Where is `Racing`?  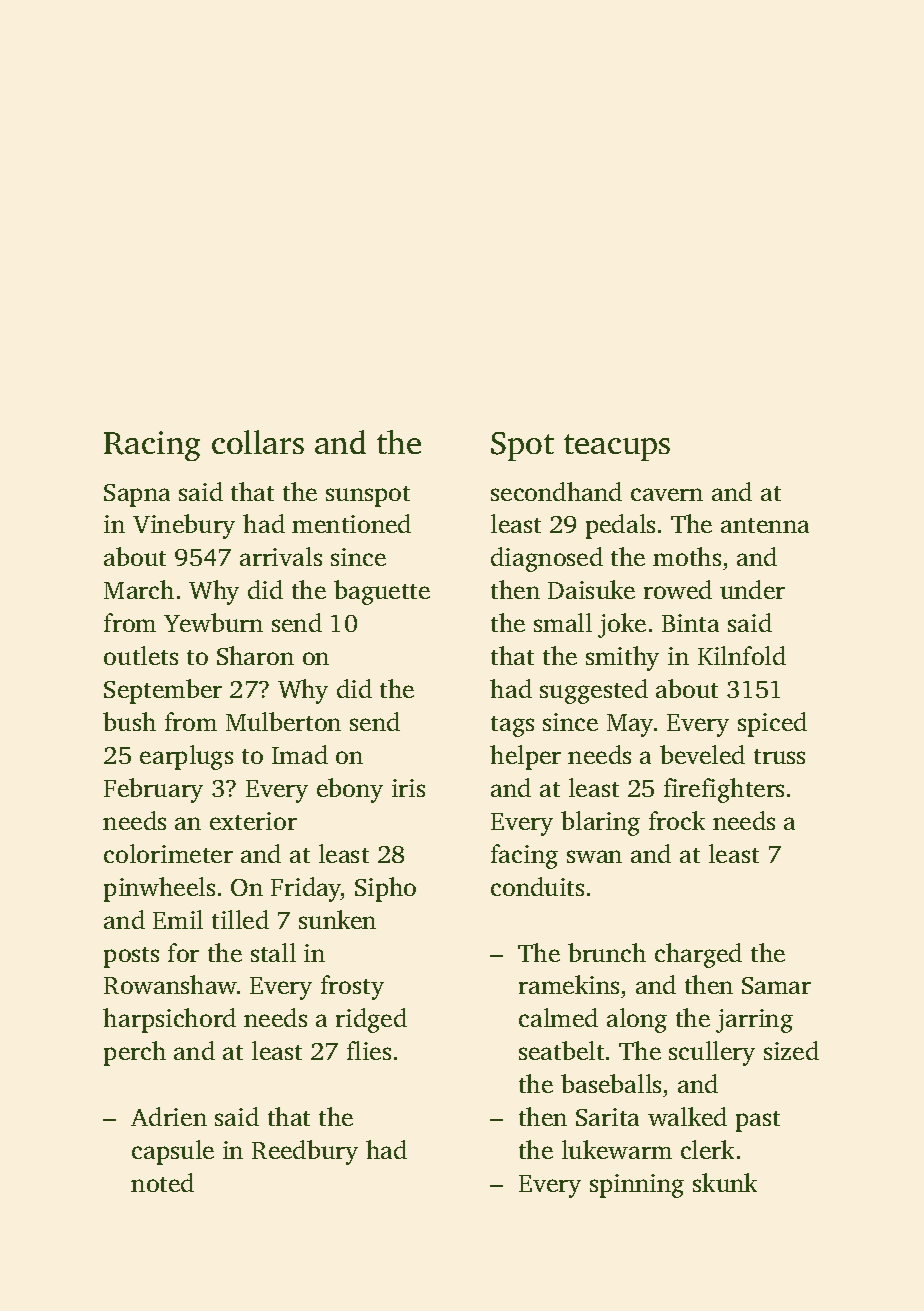 Racing is located at coordinates (152, 446).
